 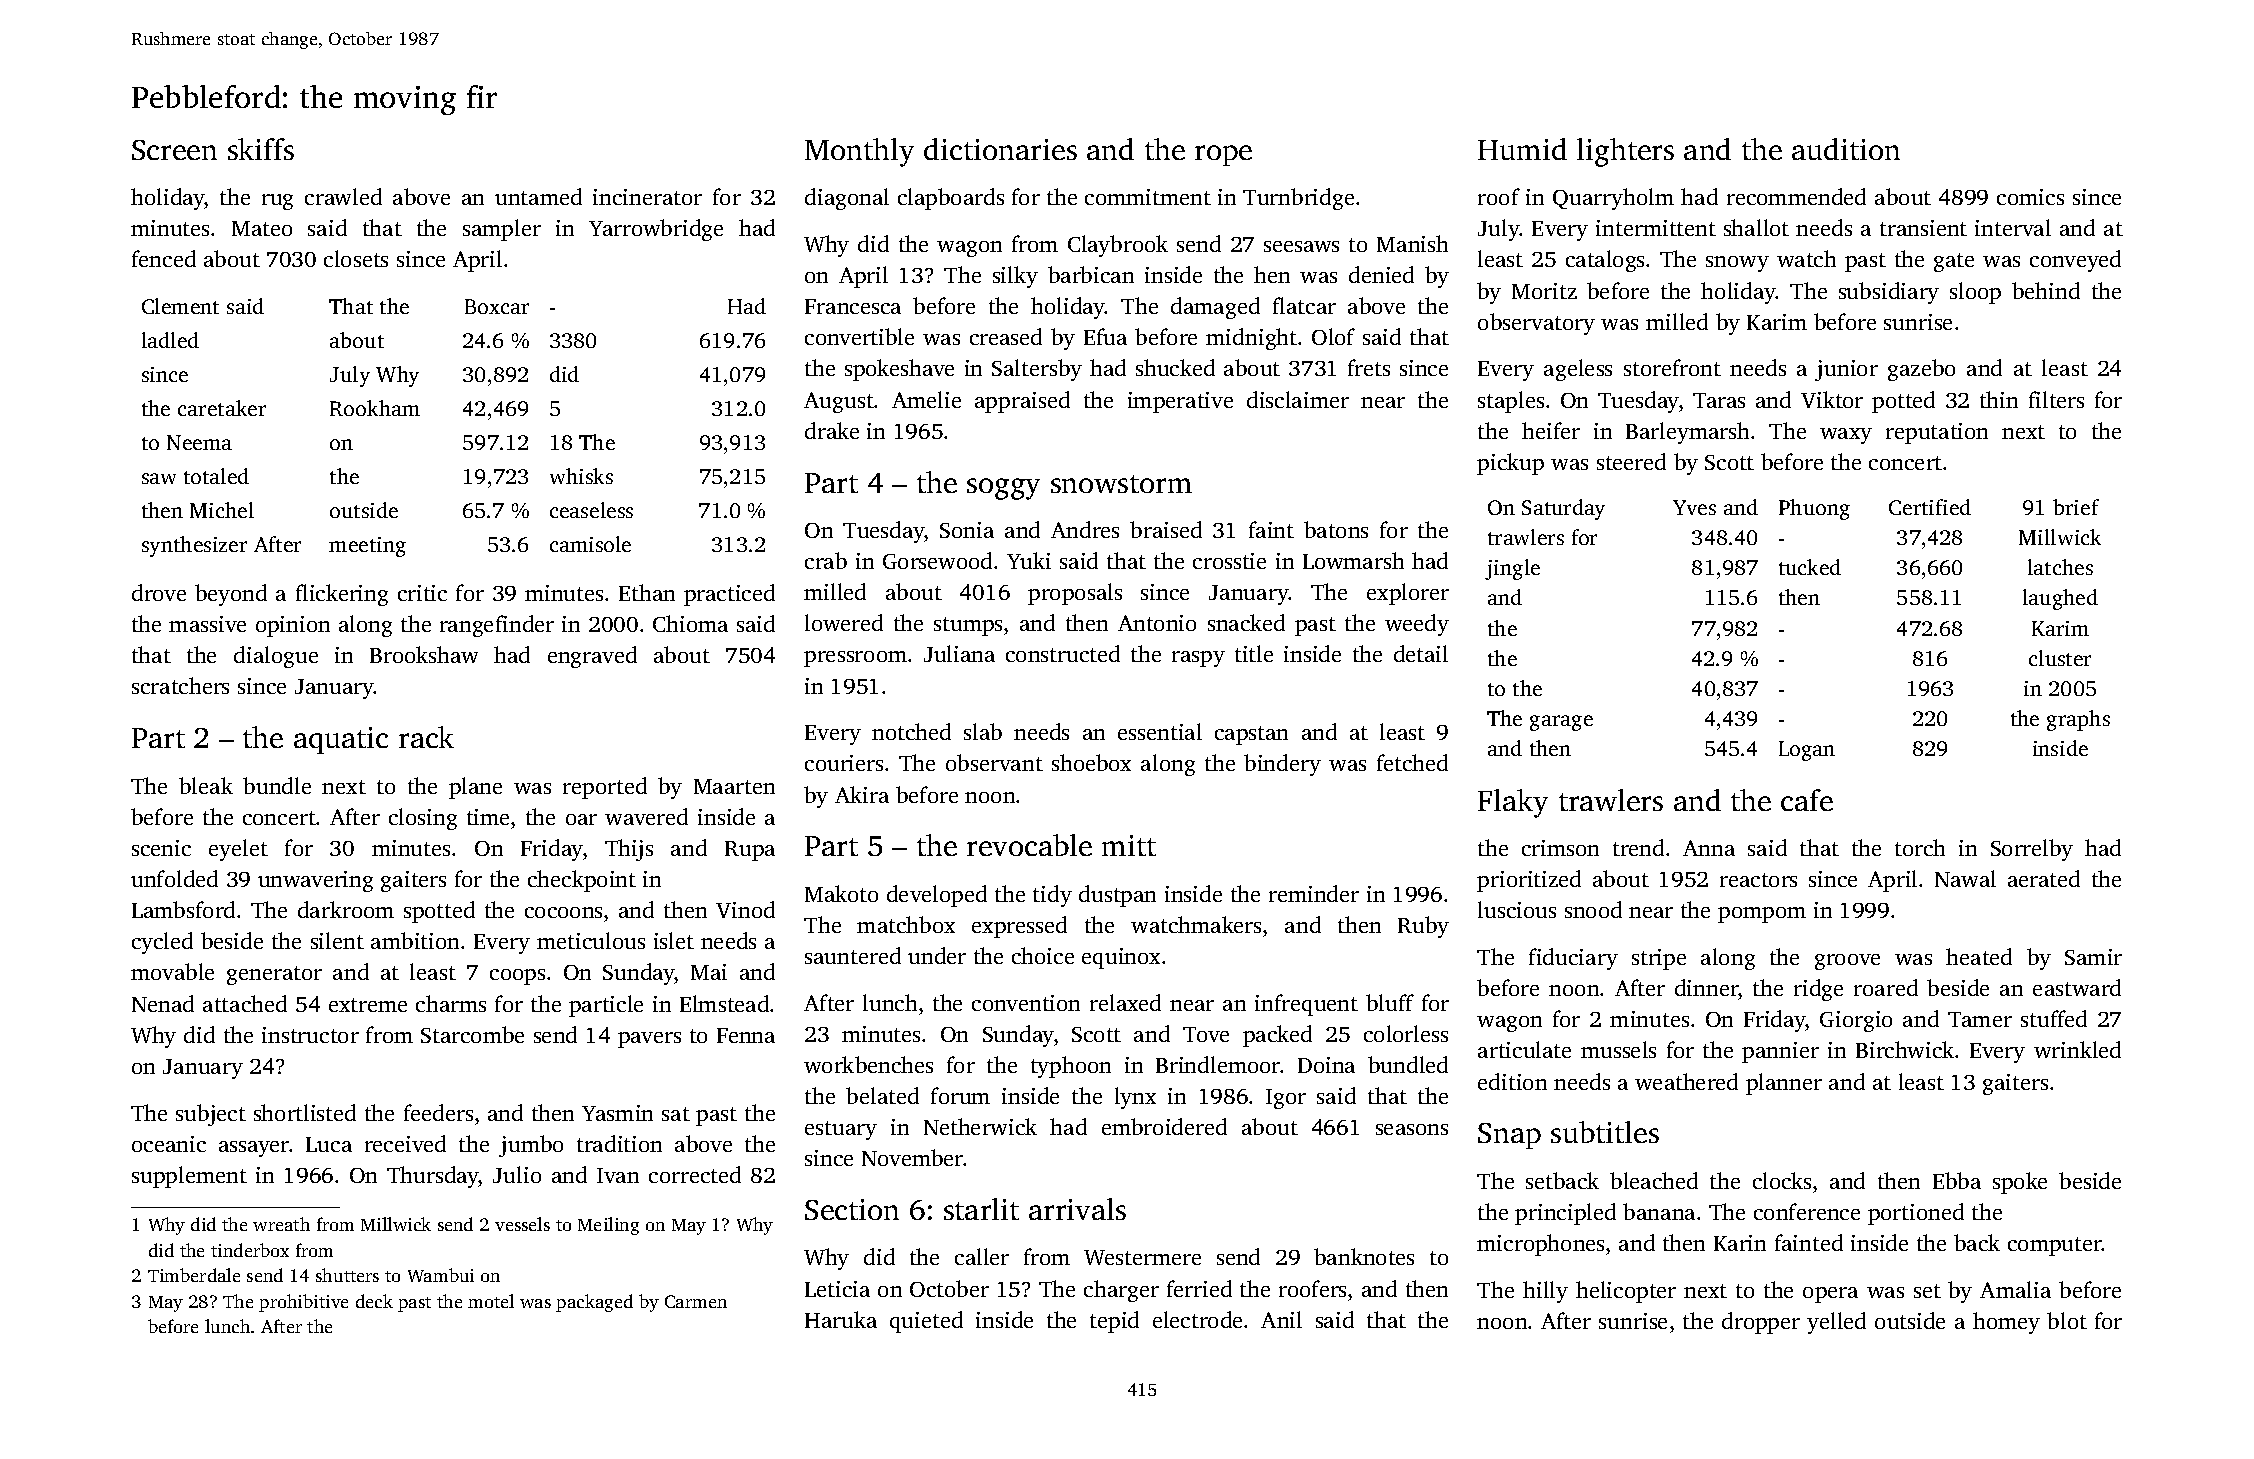 I want to click on motel, so click(x=491, y=1301).
